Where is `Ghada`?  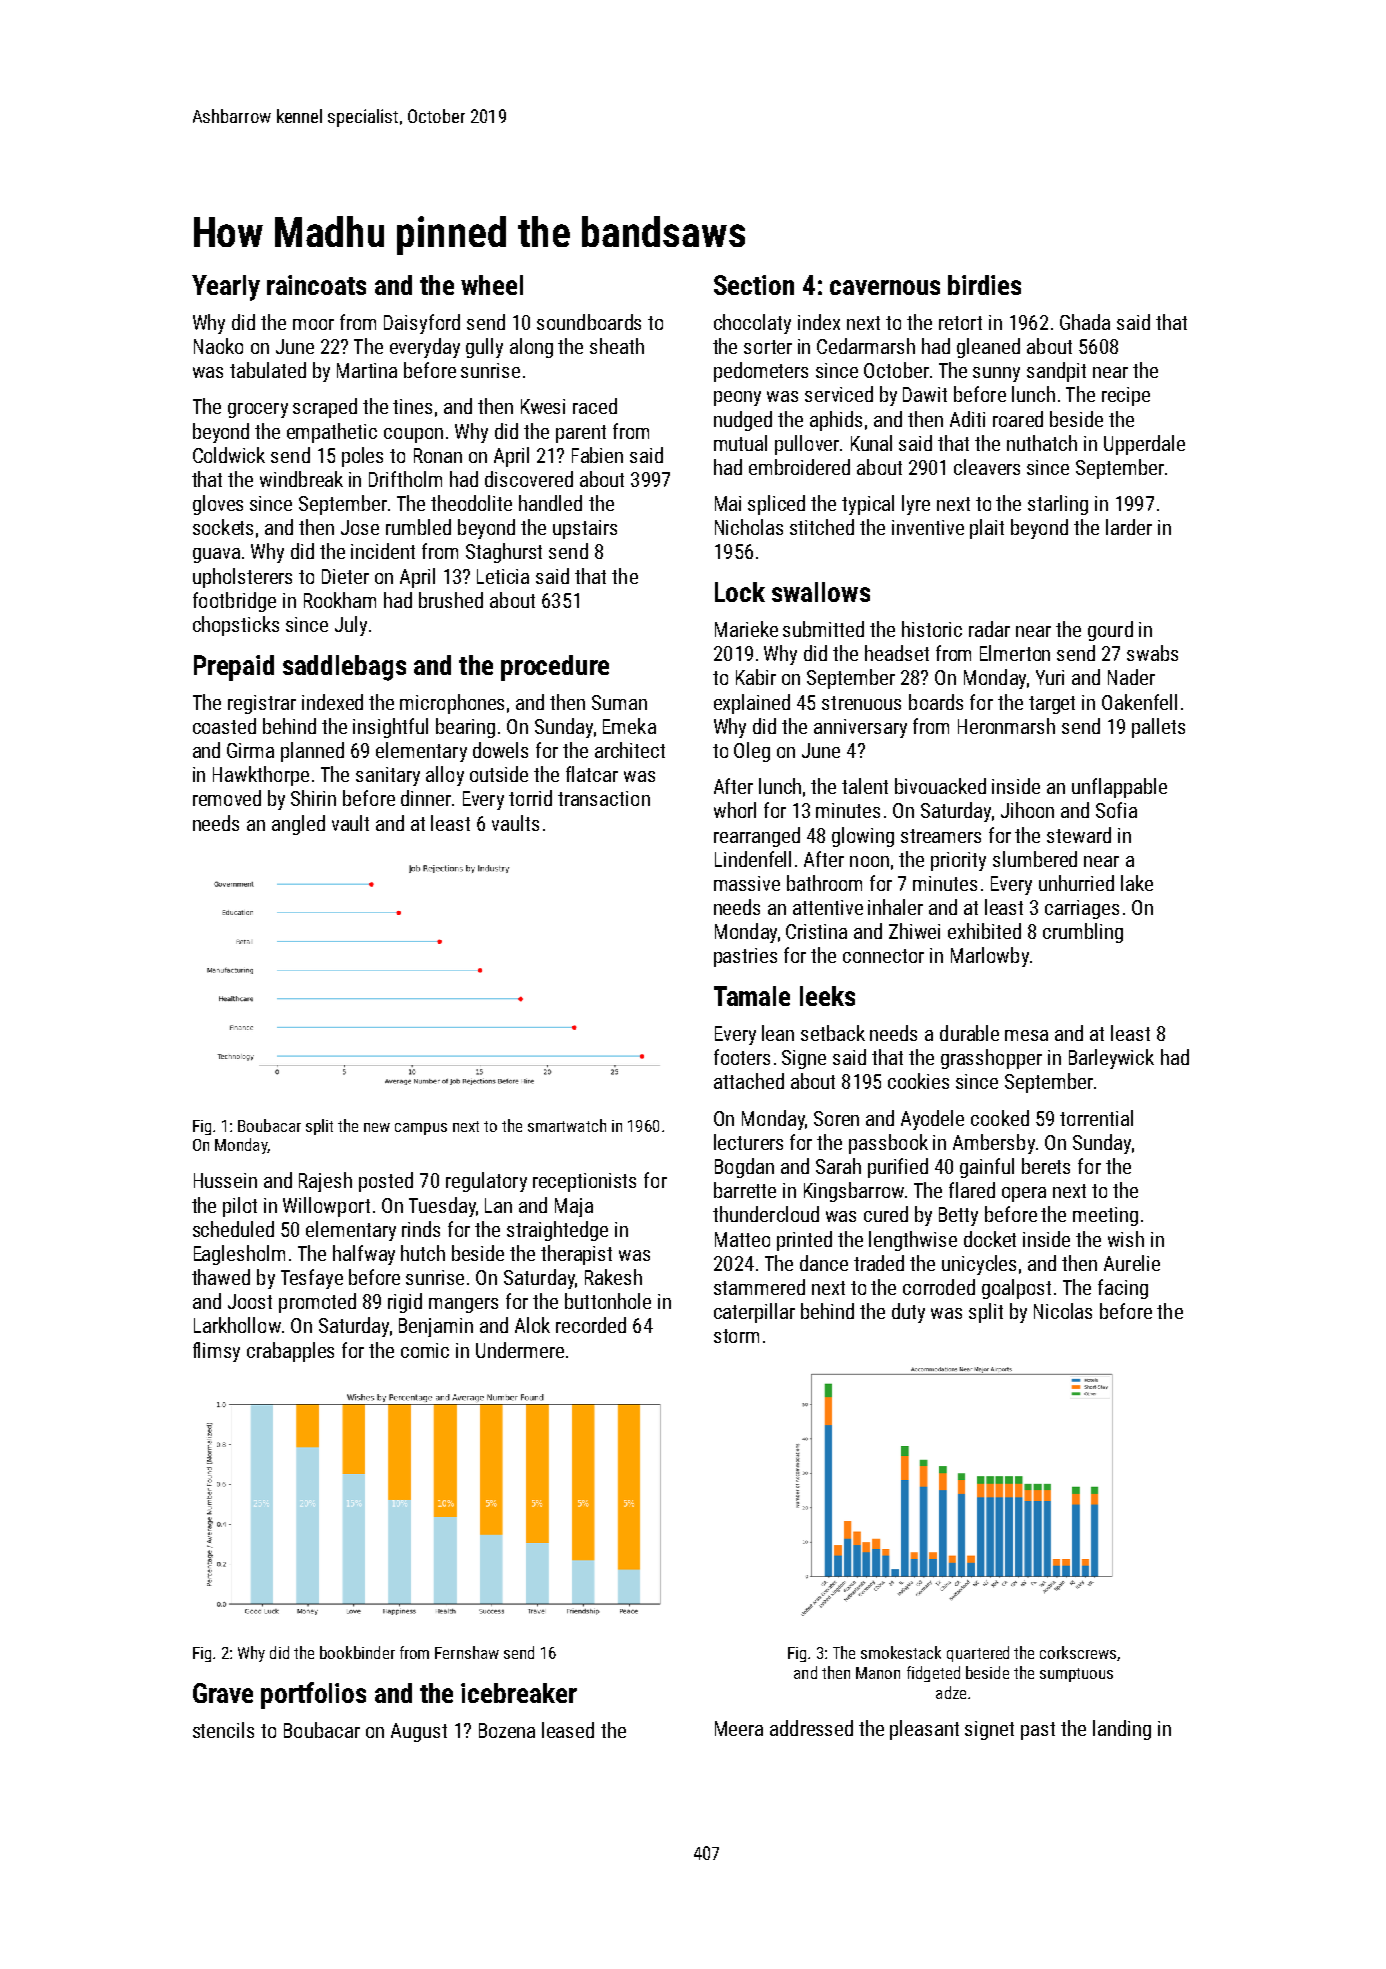 Ghada is located at coordinates (1085, 322).
